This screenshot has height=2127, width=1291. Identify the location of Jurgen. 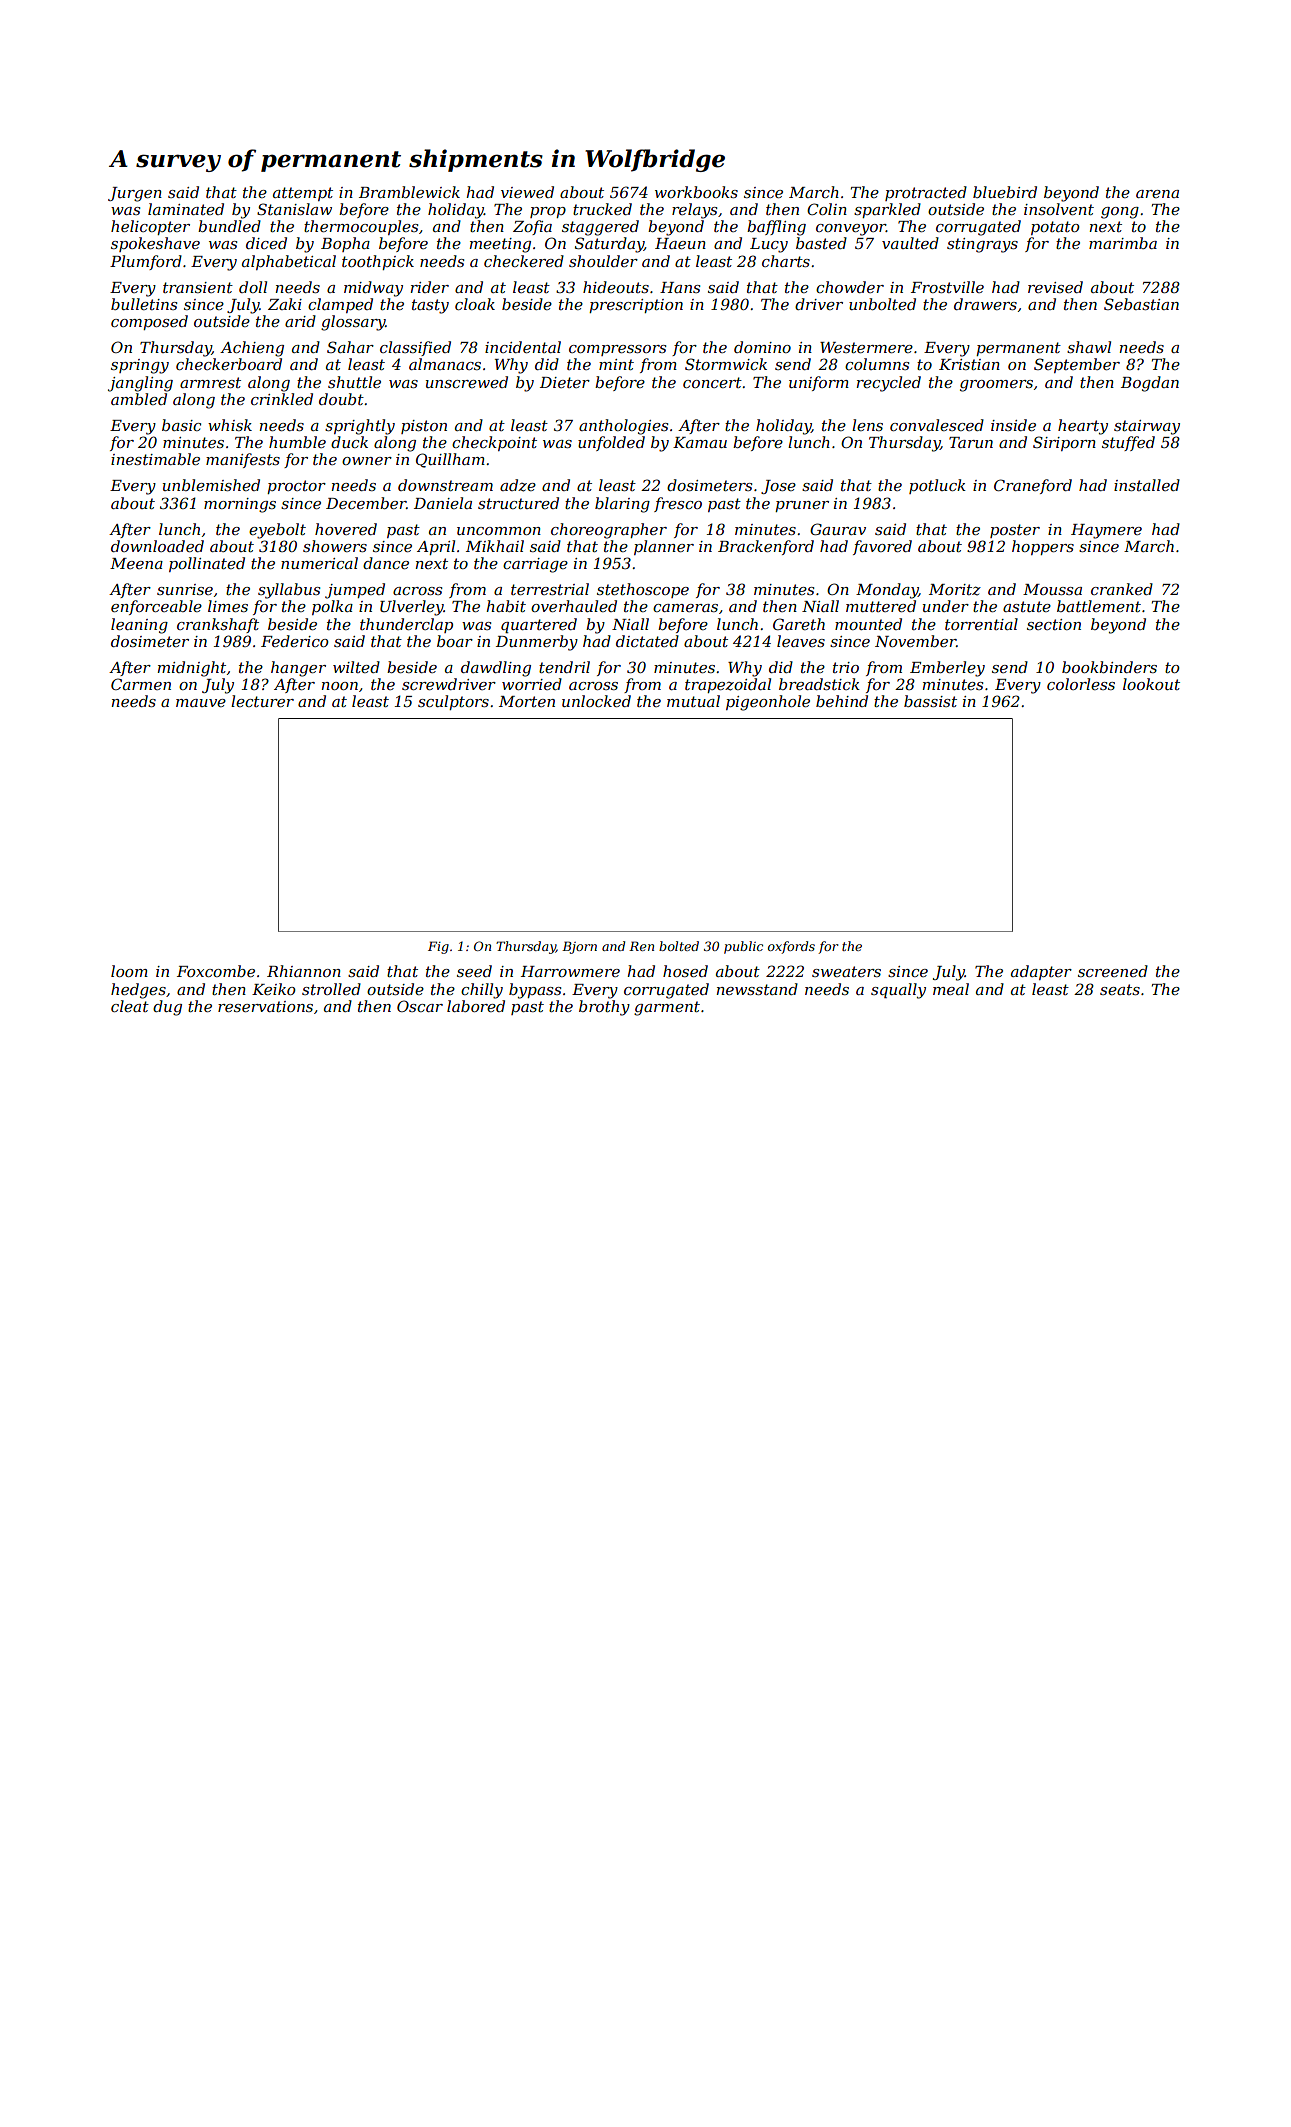
(135, 194).
